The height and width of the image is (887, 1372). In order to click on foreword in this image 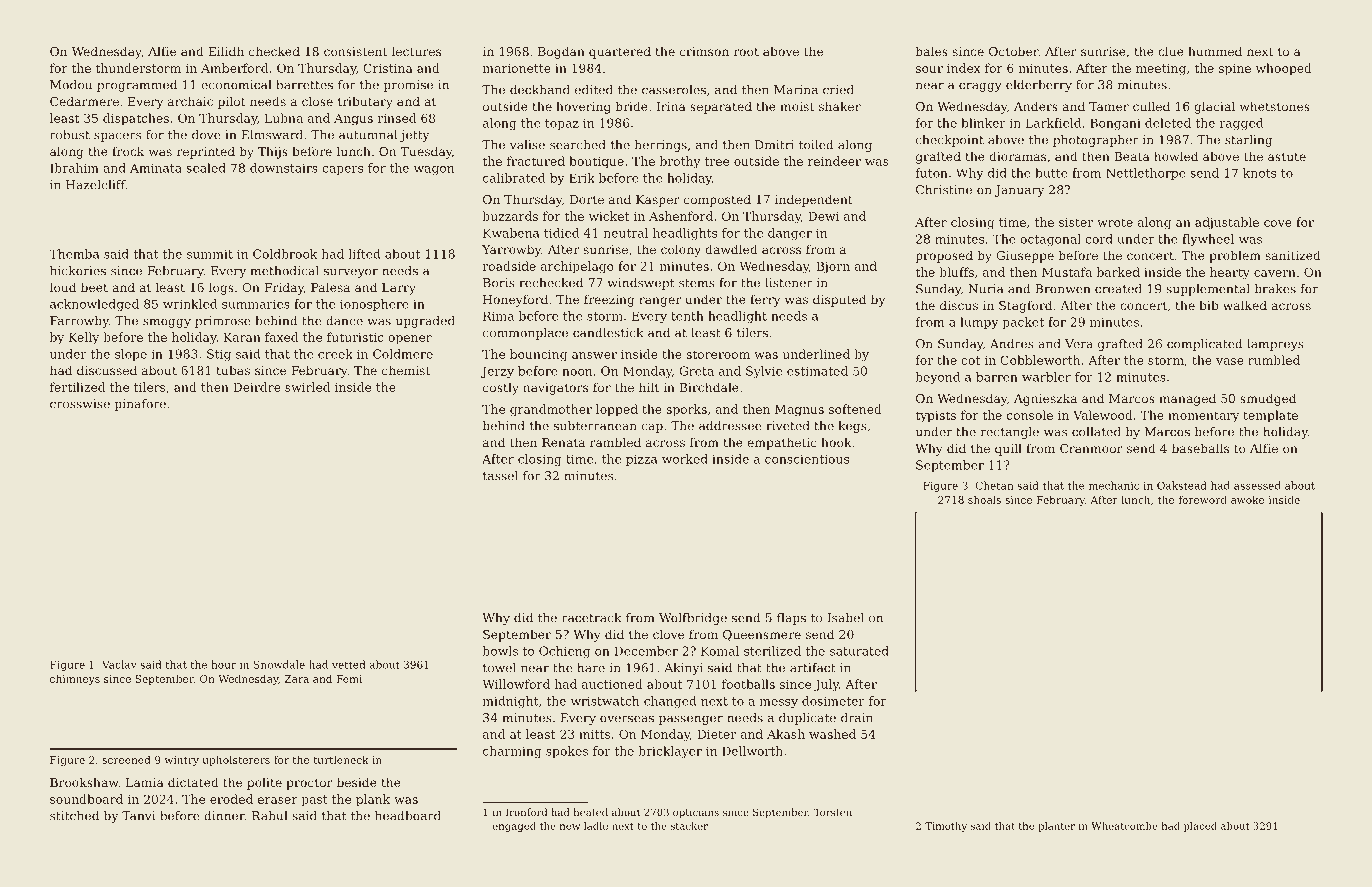, I will do `click(1203, 499)`.
